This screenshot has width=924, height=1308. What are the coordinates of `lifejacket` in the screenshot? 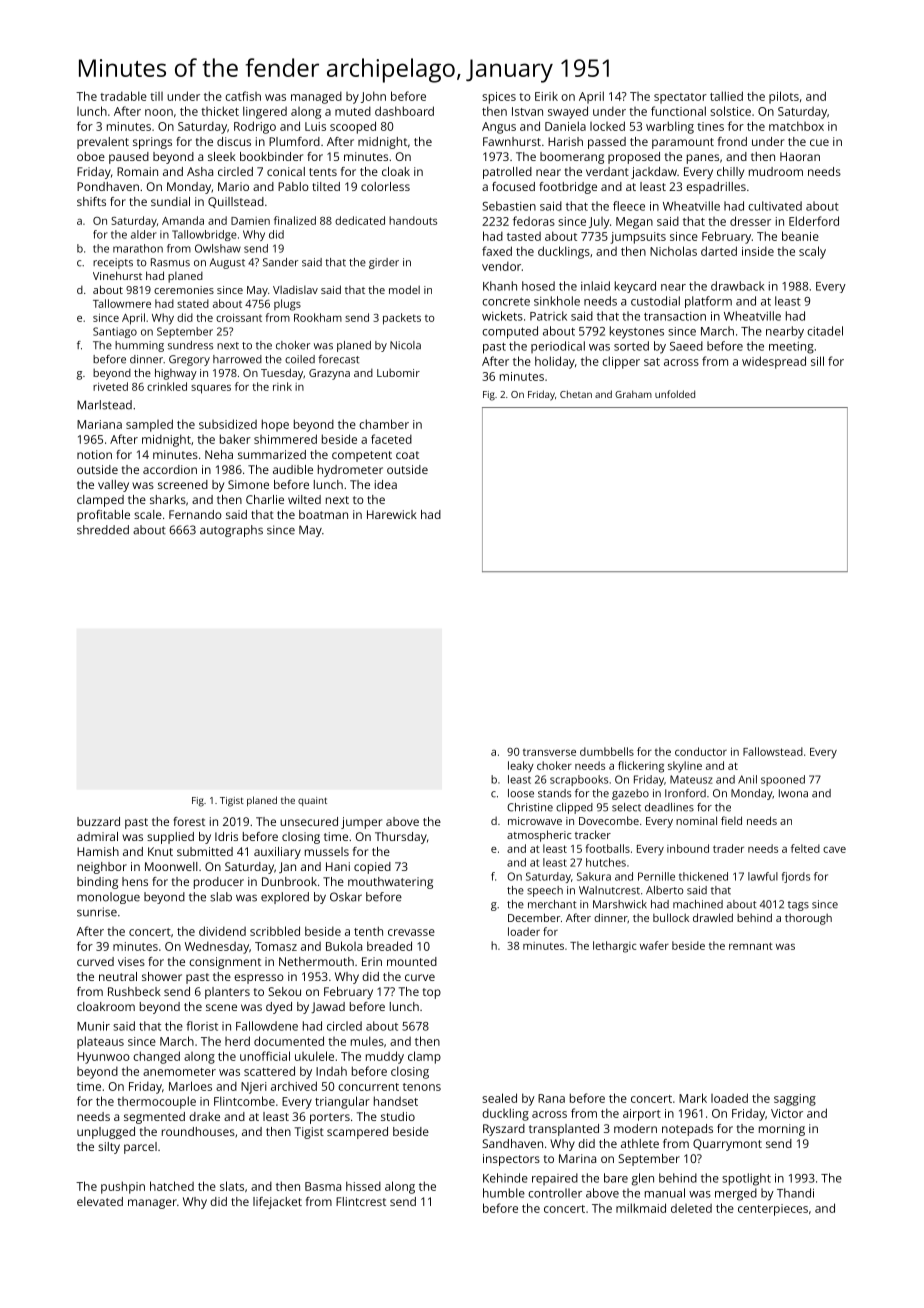 It's located at (277, 1203).
